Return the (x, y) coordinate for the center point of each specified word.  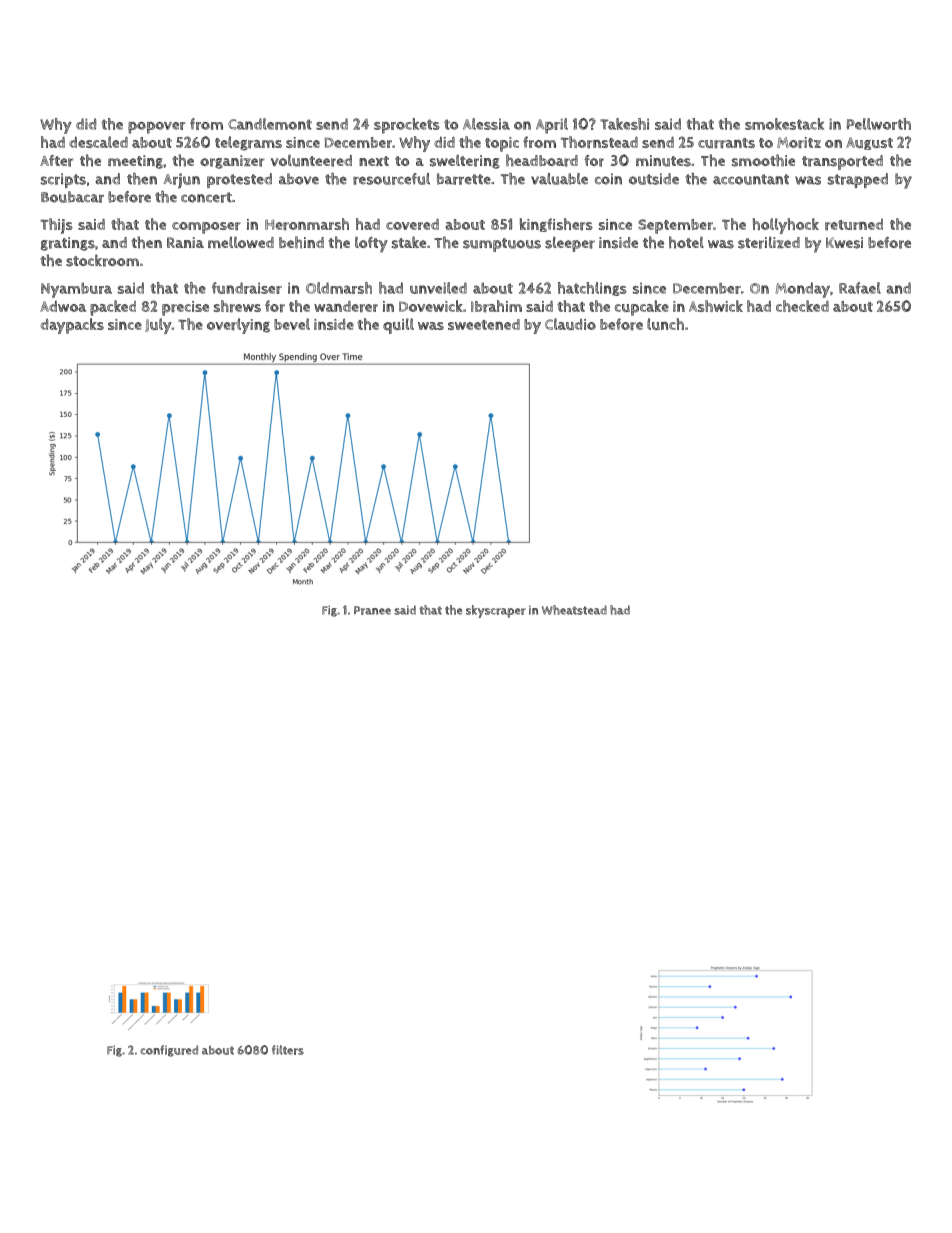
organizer (232, 162)
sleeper (570, 244)
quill (398, 326)
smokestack (784, 124)
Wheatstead (574, 610)
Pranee (372, 610)
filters (288, 1050)
